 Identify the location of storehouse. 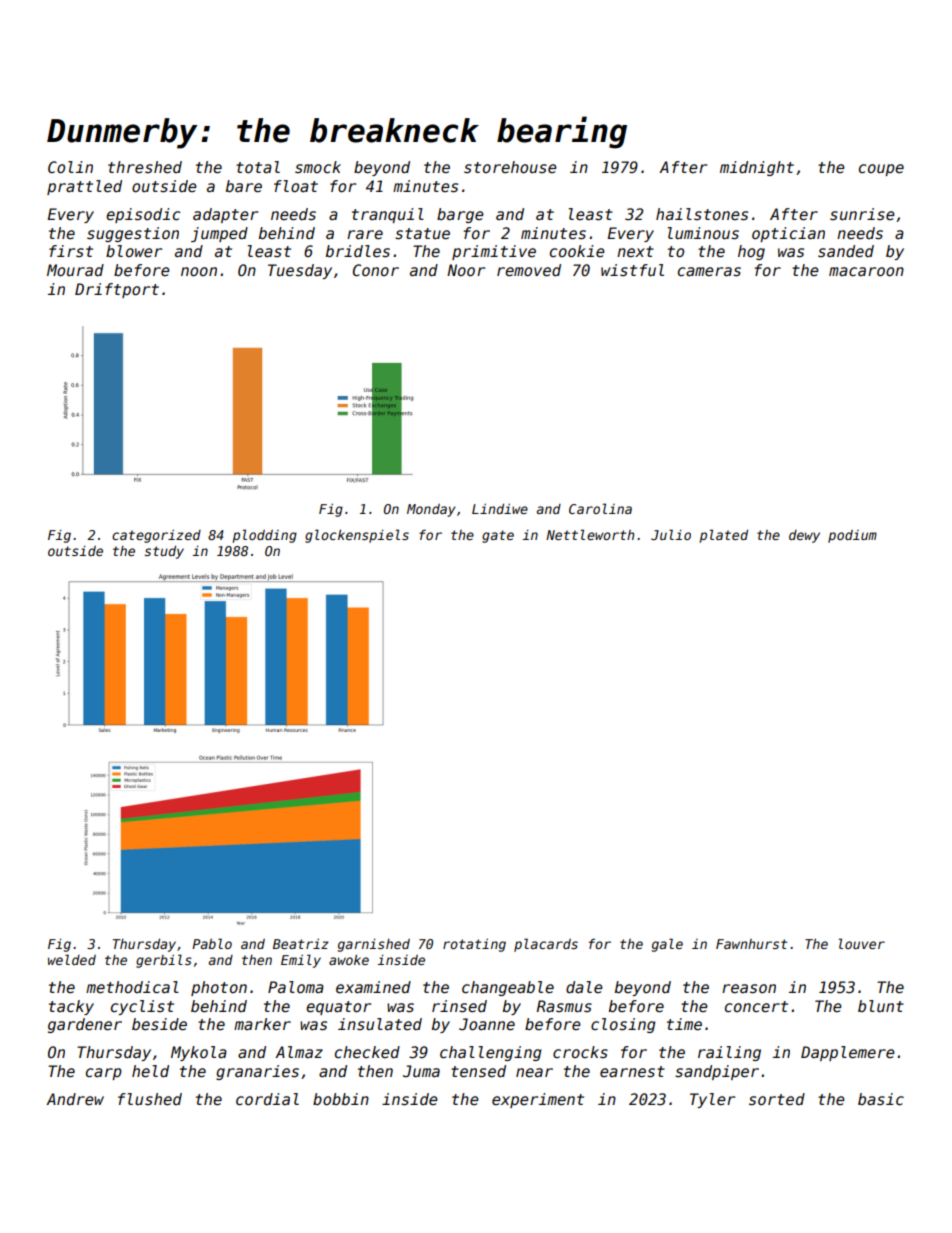
(510, 167).
